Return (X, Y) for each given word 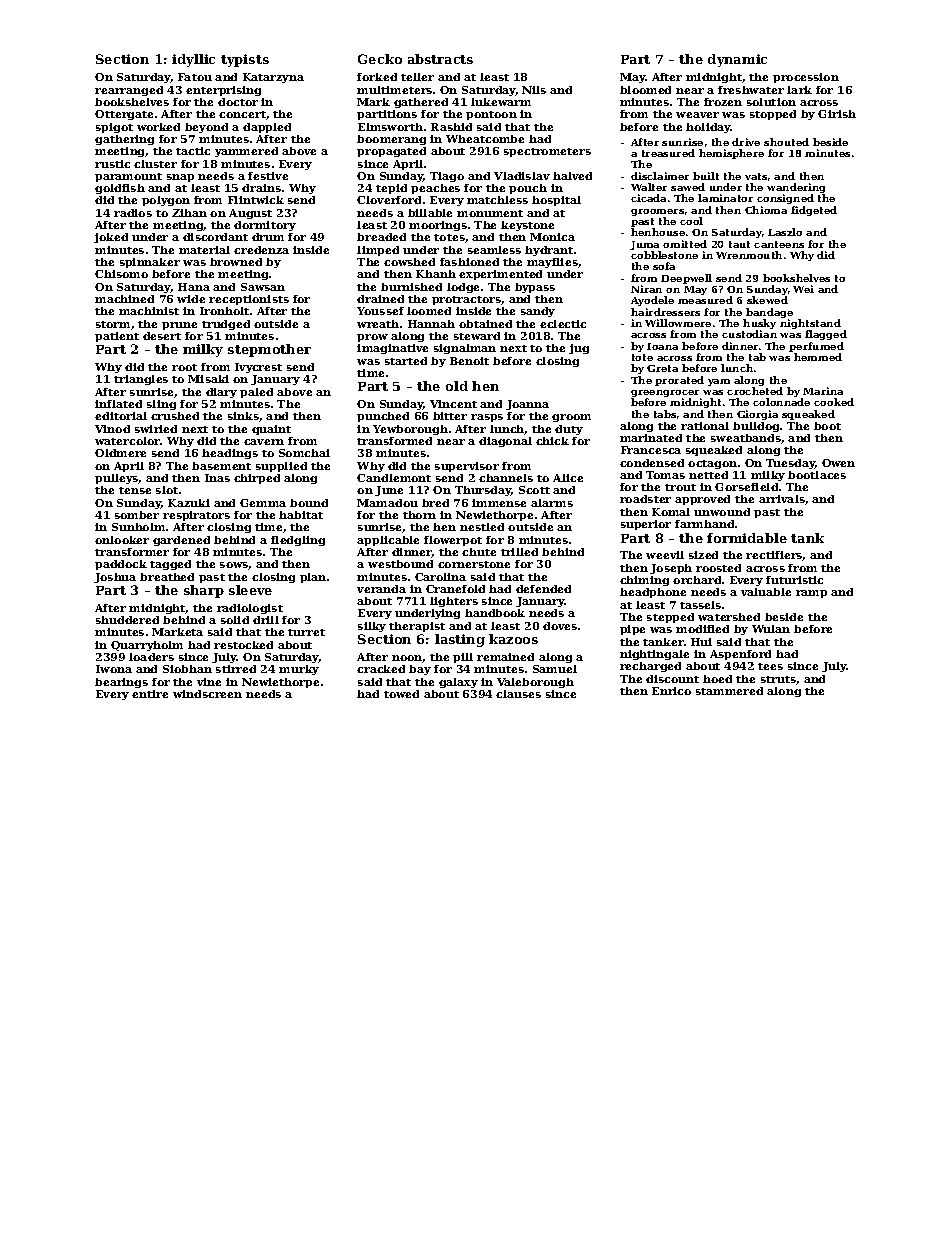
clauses (518, 694)
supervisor (467, 467)
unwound (722, 512)
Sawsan (263, 287)
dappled (267, 128)
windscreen (207, 694)
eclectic (563, 324)
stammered (729, 691)
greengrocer (665, 393)
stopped (773, 115)
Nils (534, 90)
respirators (196, 516)
